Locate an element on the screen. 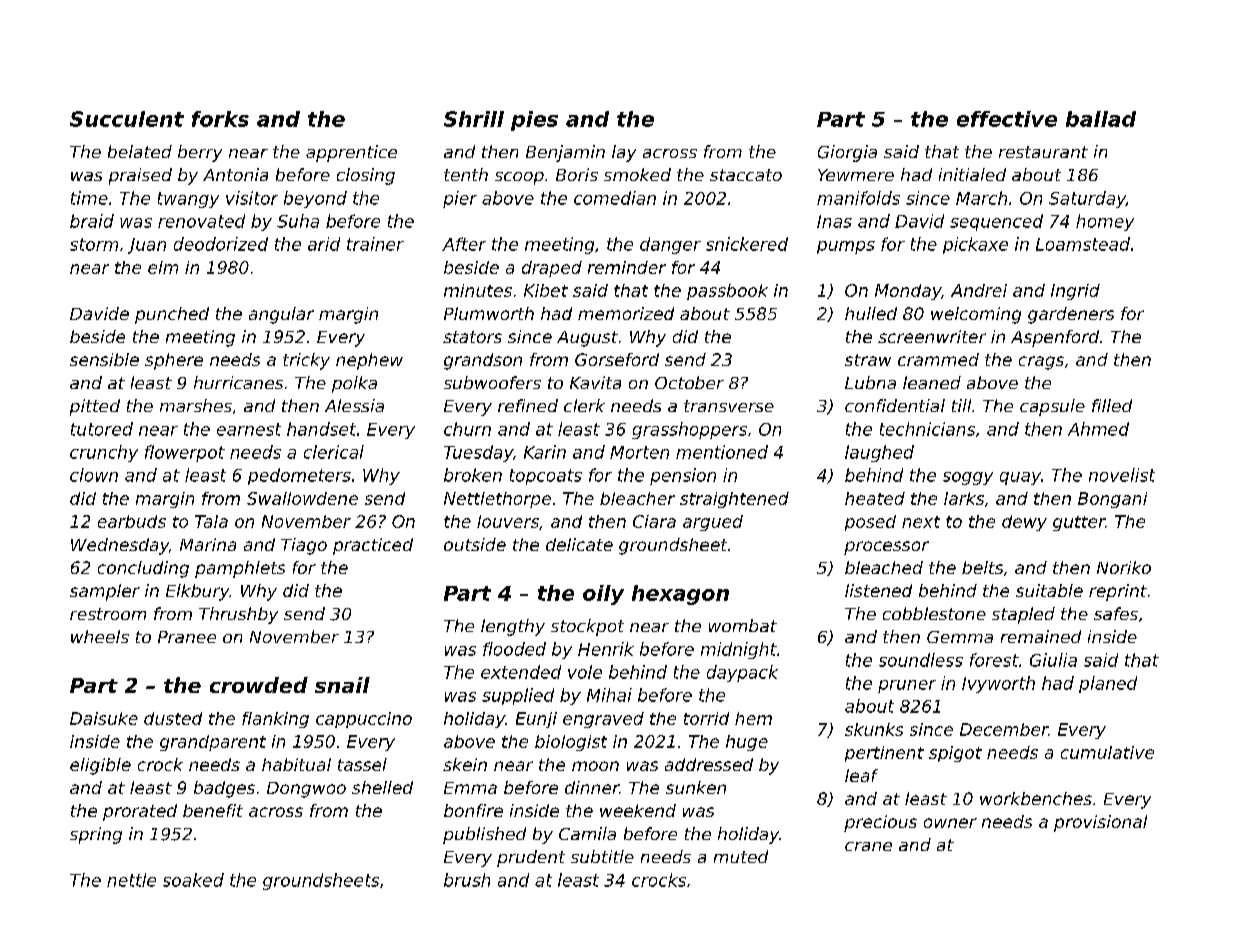  Lubna is located at coordinates (870, 382).
